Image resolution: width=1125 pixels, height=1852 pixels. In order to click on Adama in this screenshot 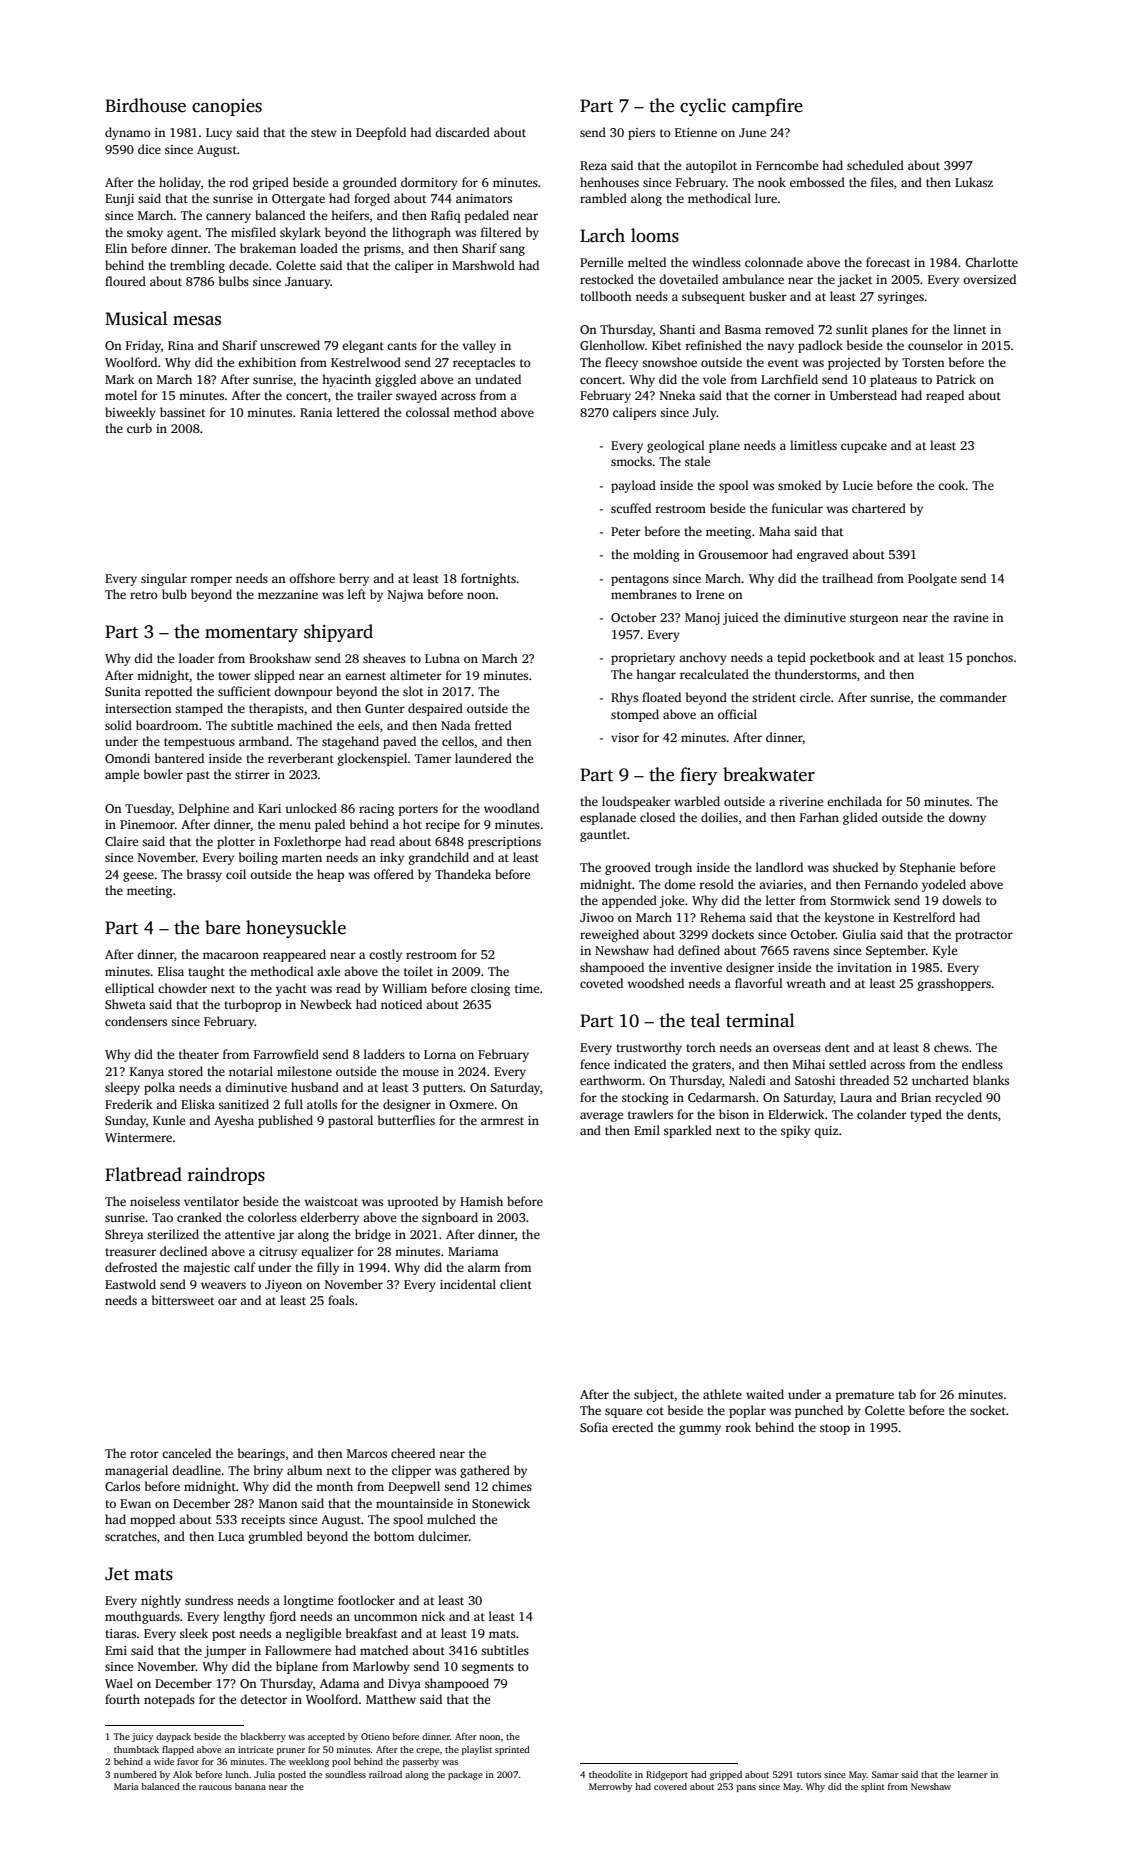, I will do `click(339, 1683)`.
